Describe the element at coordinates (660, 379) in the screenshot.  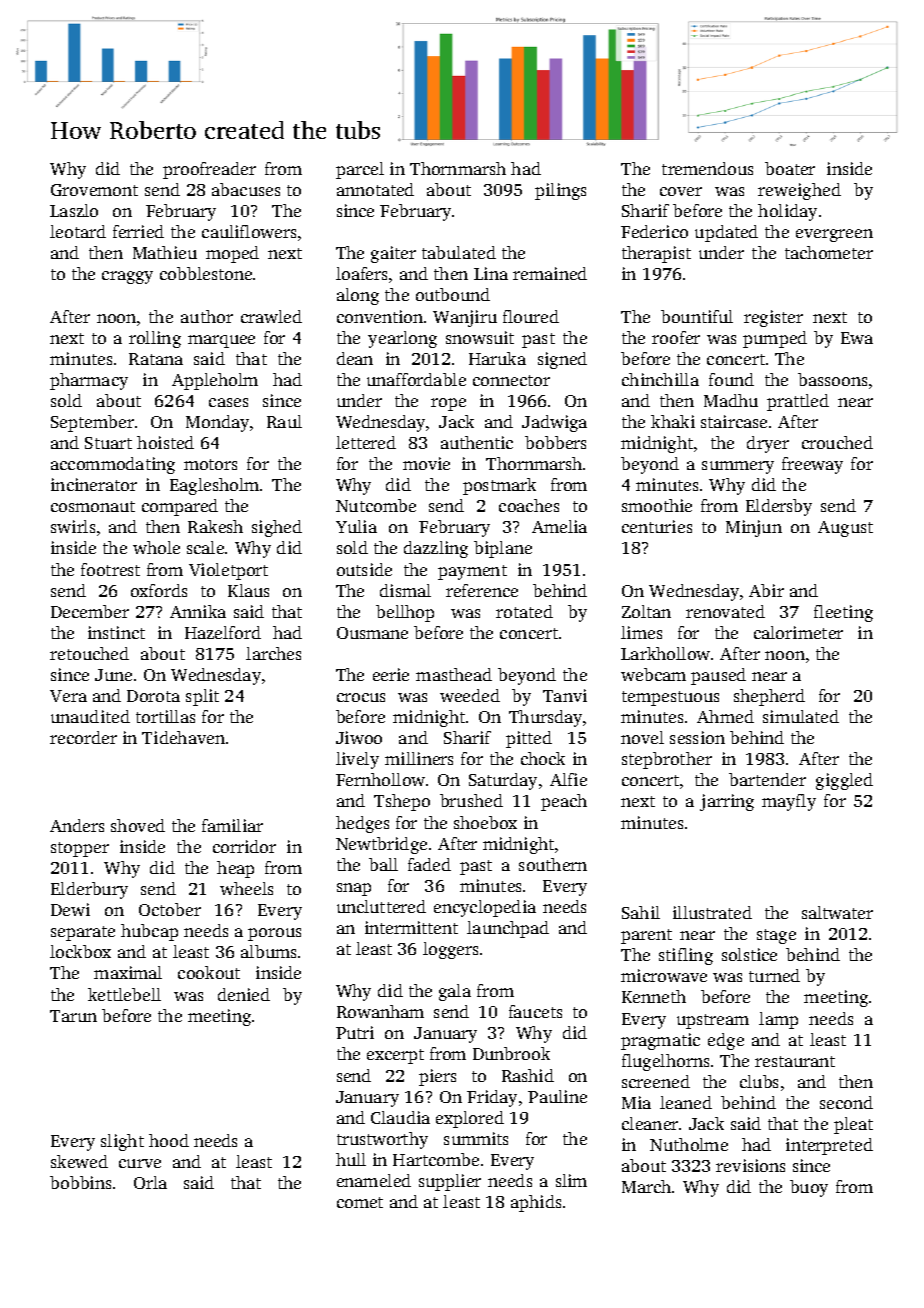
I see `chinchilla` at that location.
